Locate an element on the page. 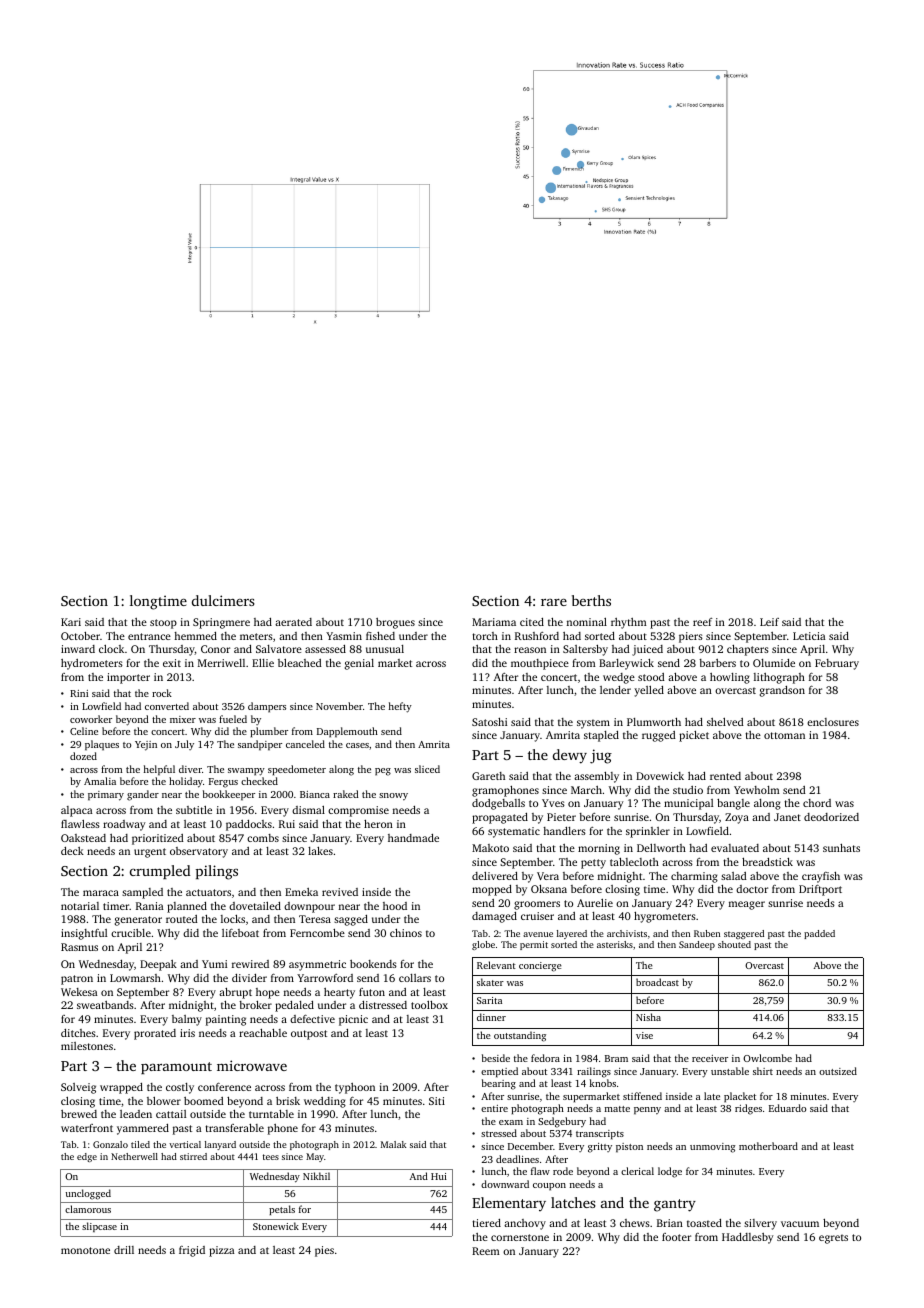  mixer is located at coordinates (183, 719).
